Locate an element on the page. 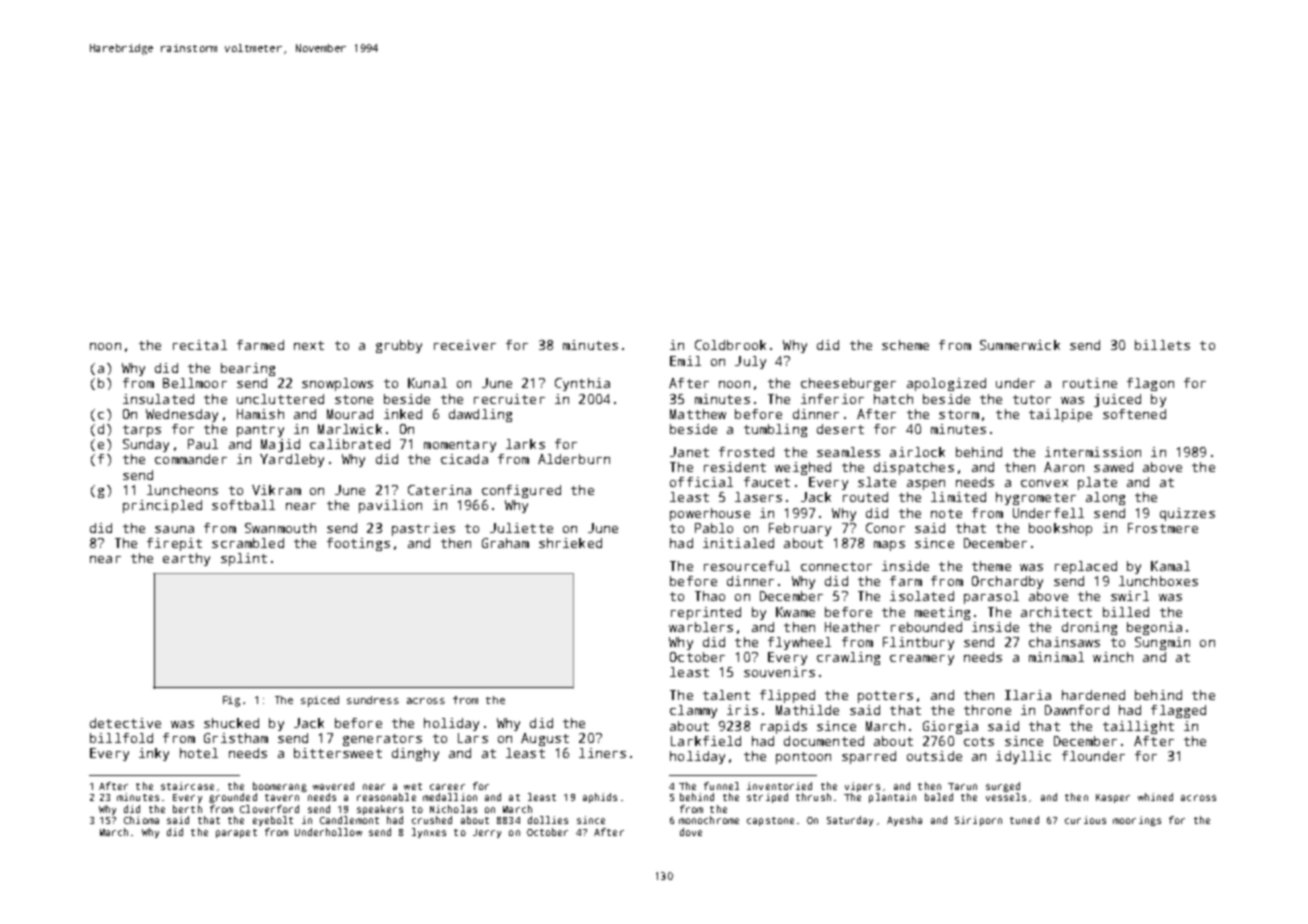  Coldbrook is located at coordinates (730, 345).
